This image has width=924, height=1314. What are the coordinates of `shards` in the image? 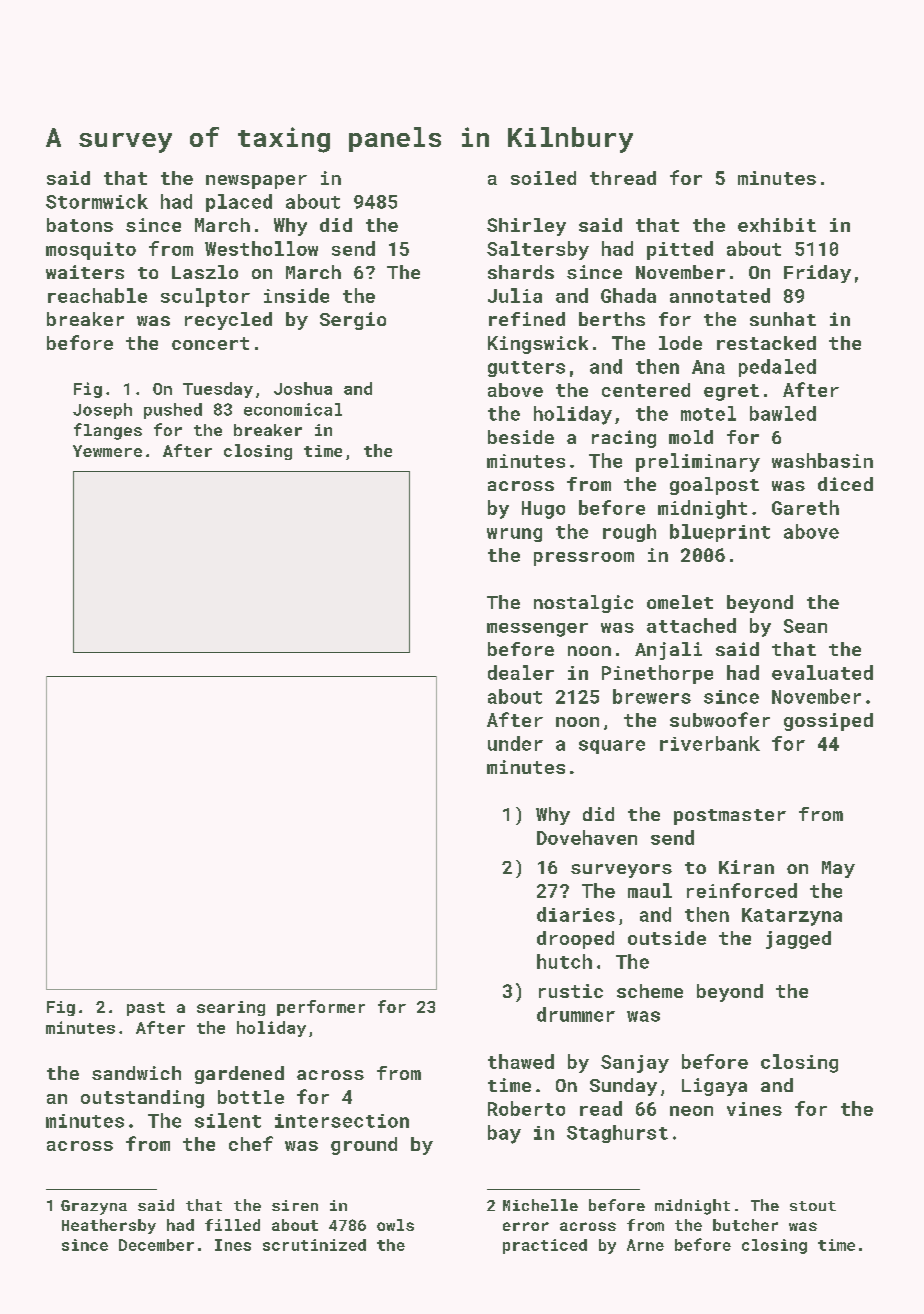 It's located at (521, 272).
